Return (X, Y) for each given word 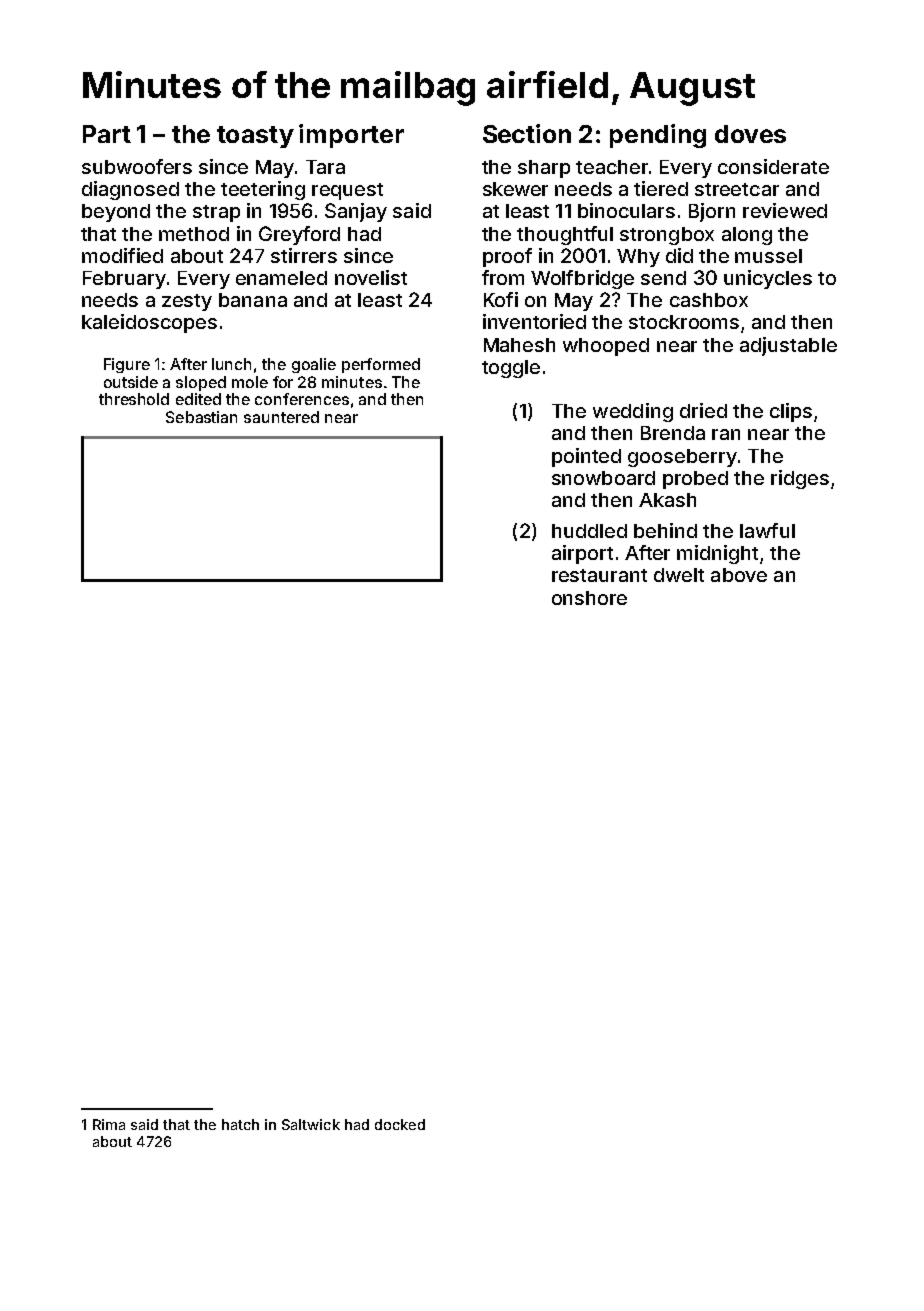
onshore (589, 598)
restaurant (599, 575)
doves (750, 134)
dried (703, 410)
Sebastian (201, 417)
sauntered (281, 417)
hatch (240, 1124)
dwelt (679, 575)
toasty (255, 137)
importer (351, 136)
